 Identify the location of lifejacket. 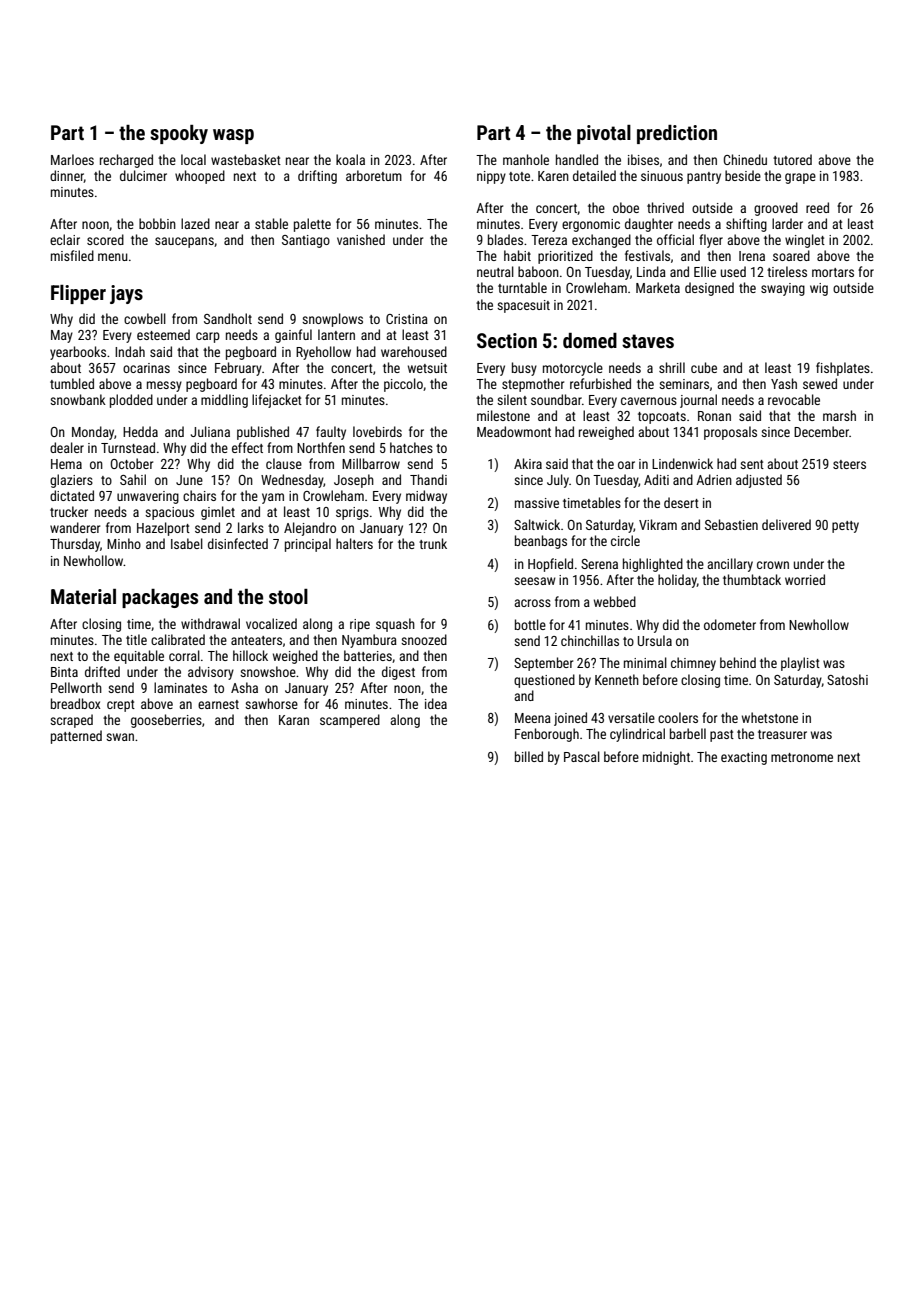
(277, 401).
